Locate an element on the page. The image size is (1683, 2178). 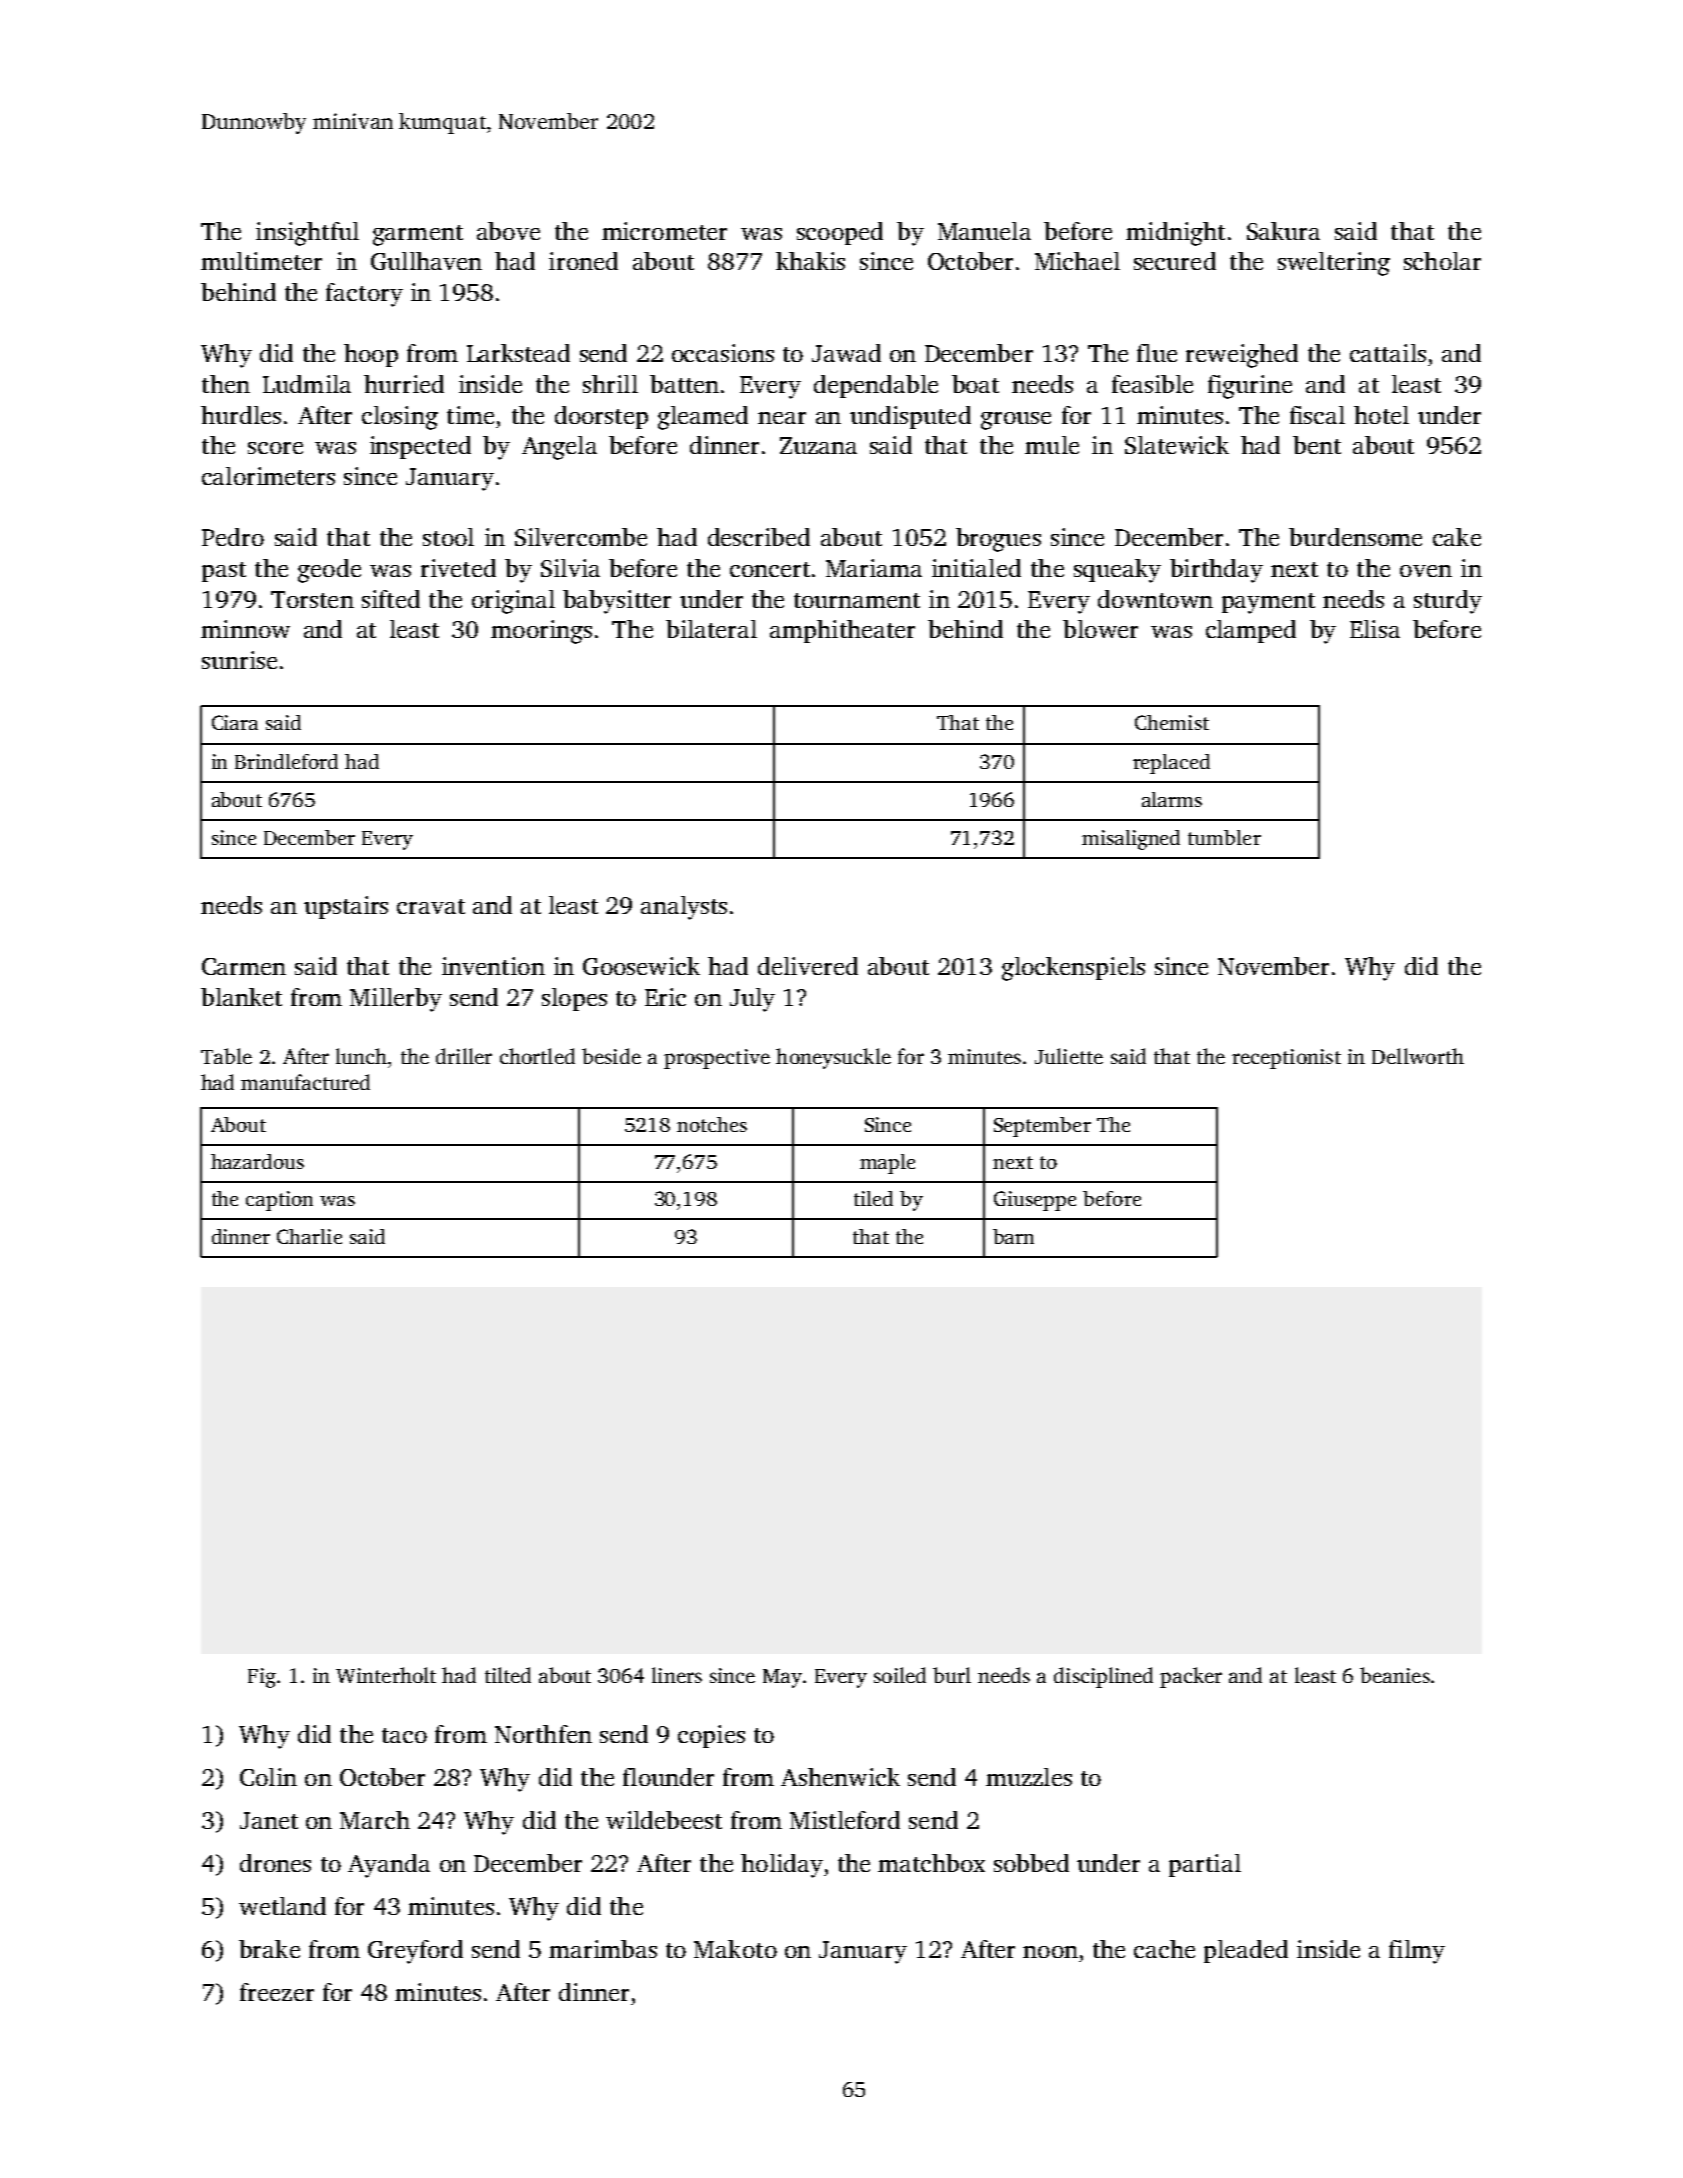
Table is located at coordinates (226, 1056).
